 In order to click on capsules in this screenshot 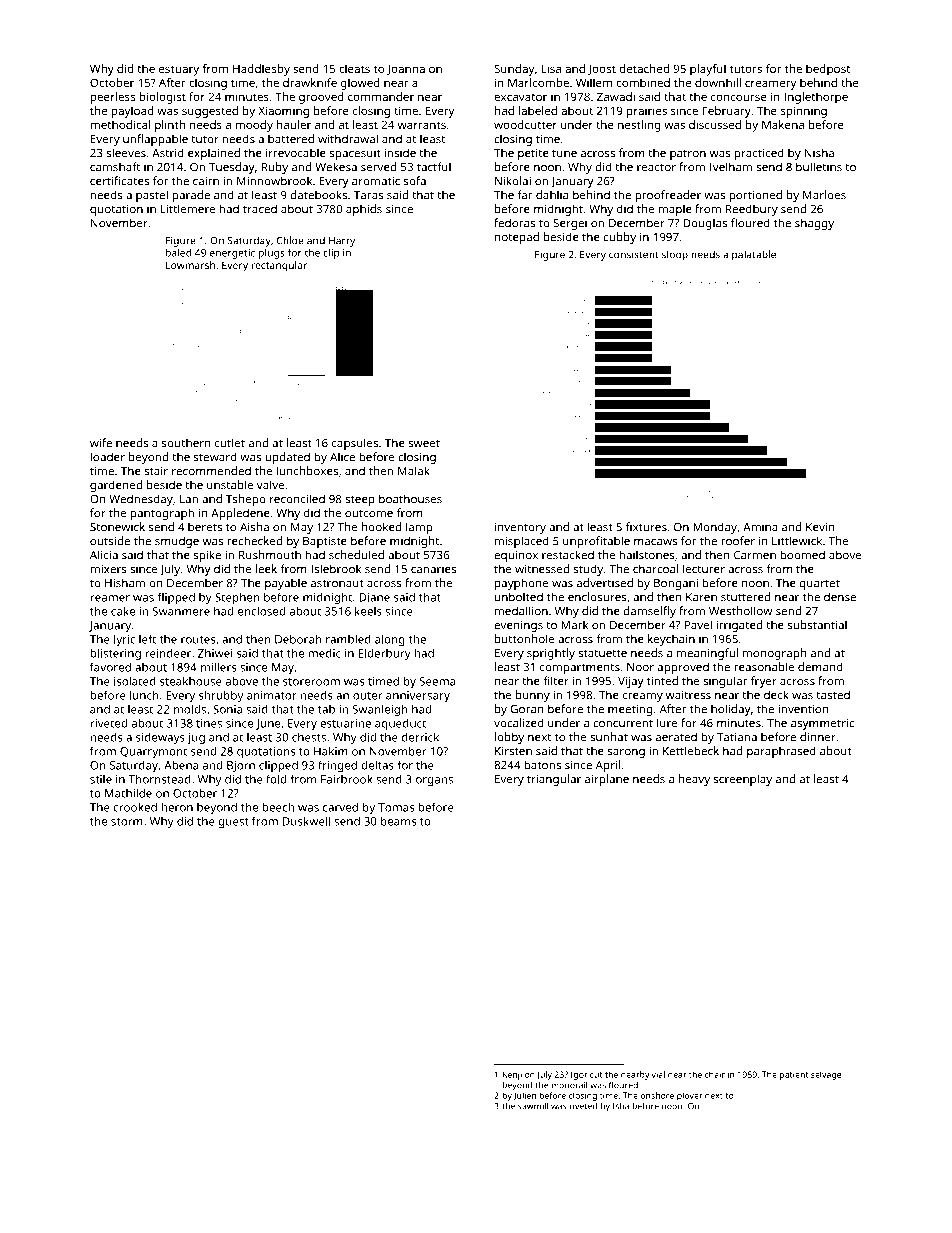, I will do `click(355, 444)`.
